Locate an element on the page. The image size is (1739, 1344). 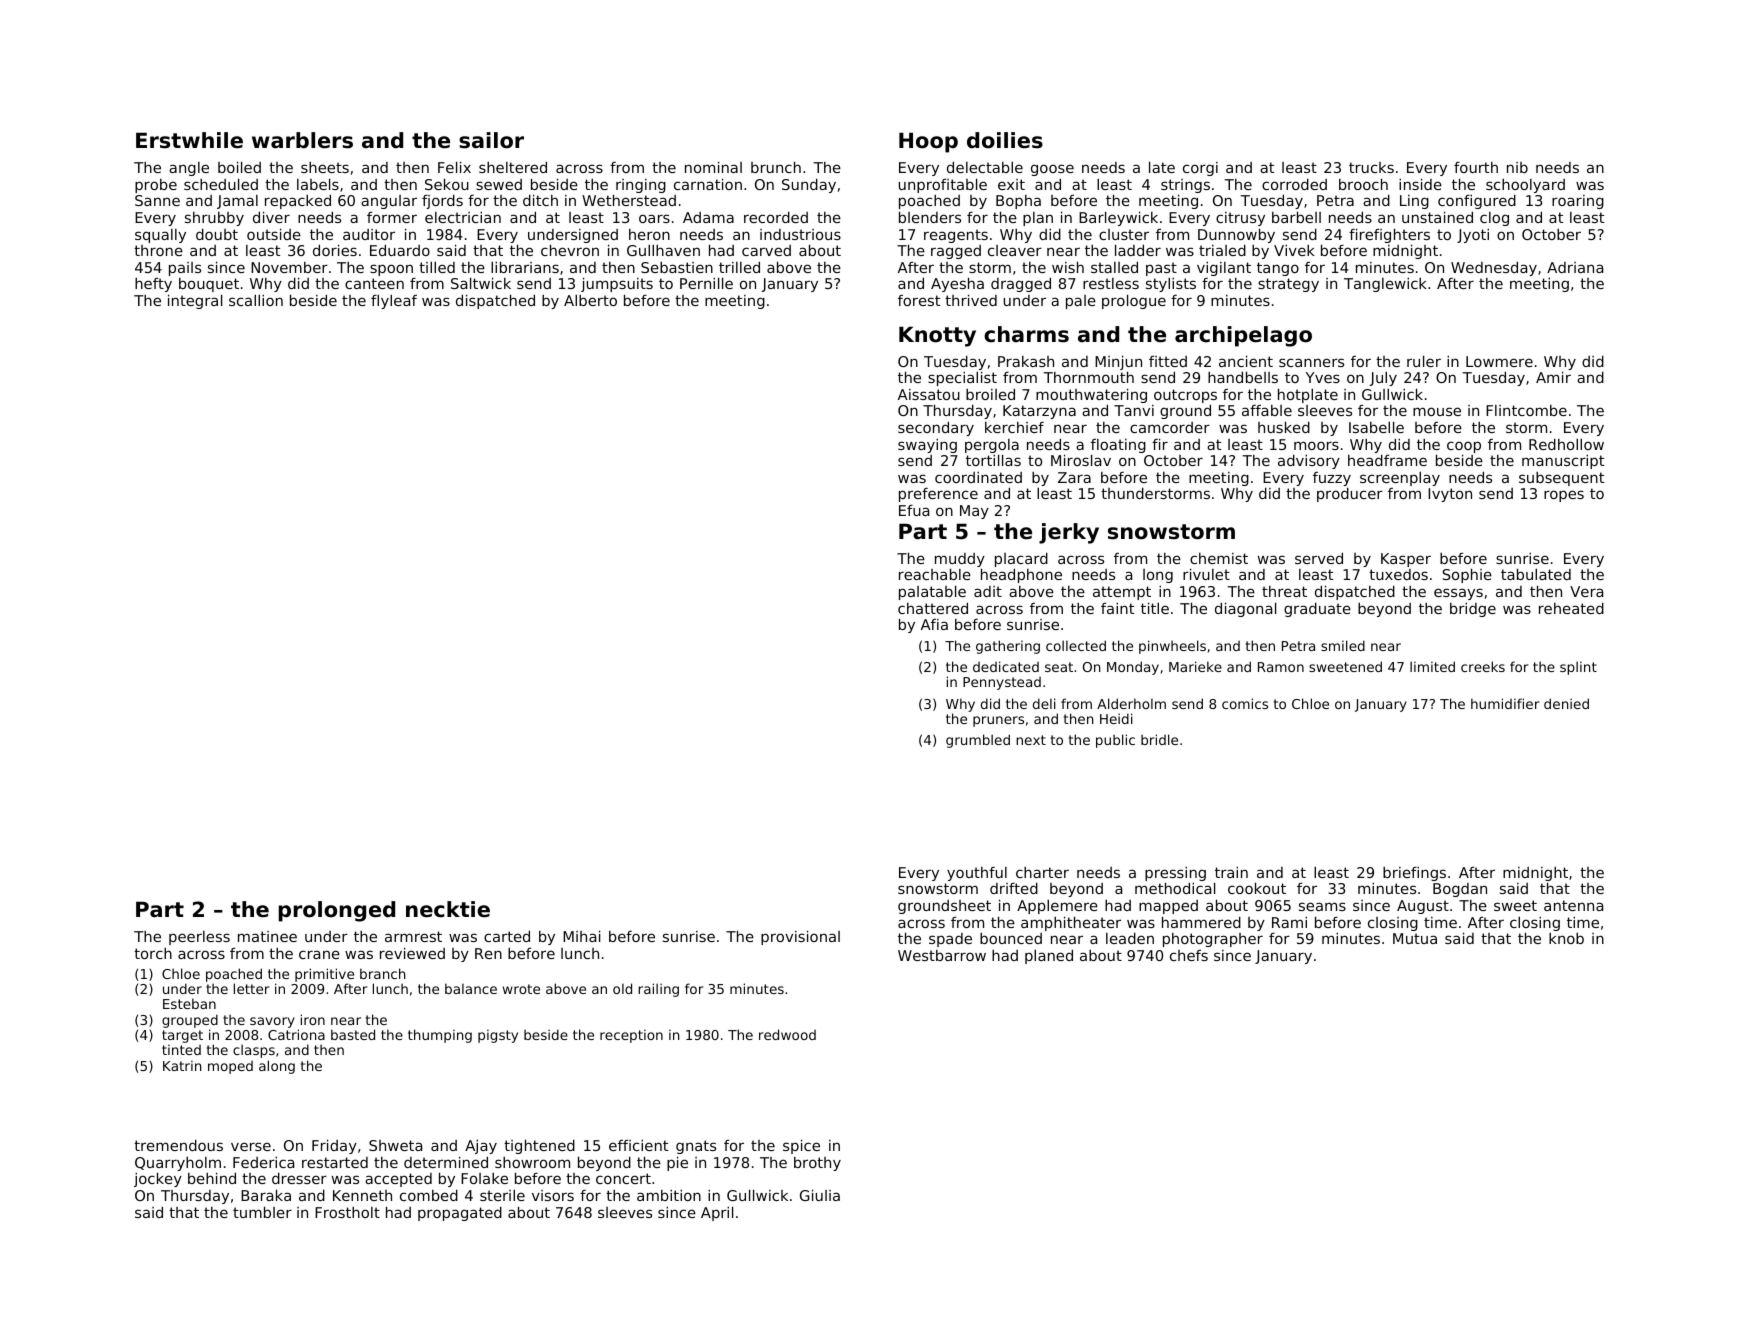
chefs is located at coordinates (1189, 955).
